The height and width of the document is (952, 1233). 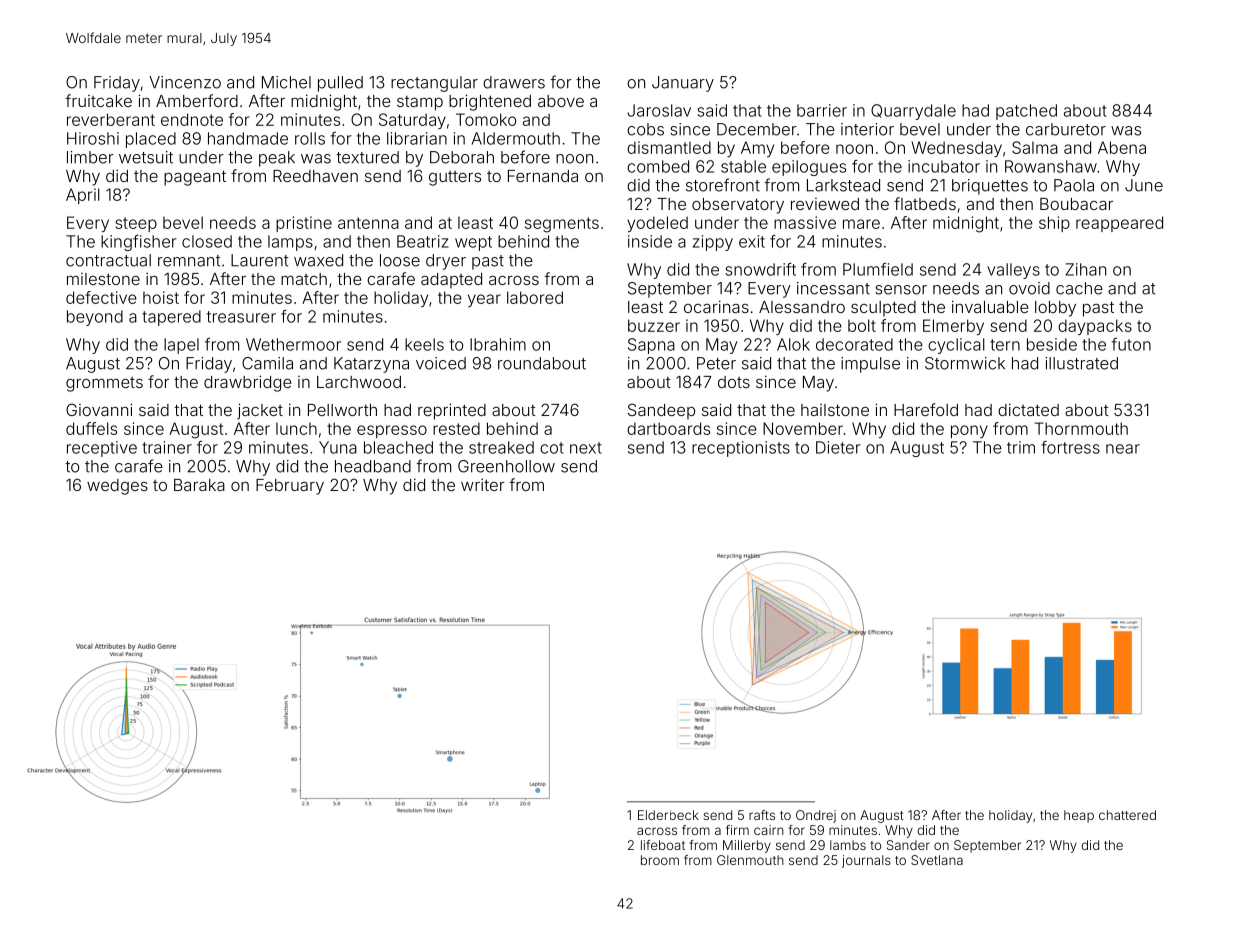 What do you see at coordinates (737, 830) in the document?
I see `firm` at bounding box center [737, 830].
